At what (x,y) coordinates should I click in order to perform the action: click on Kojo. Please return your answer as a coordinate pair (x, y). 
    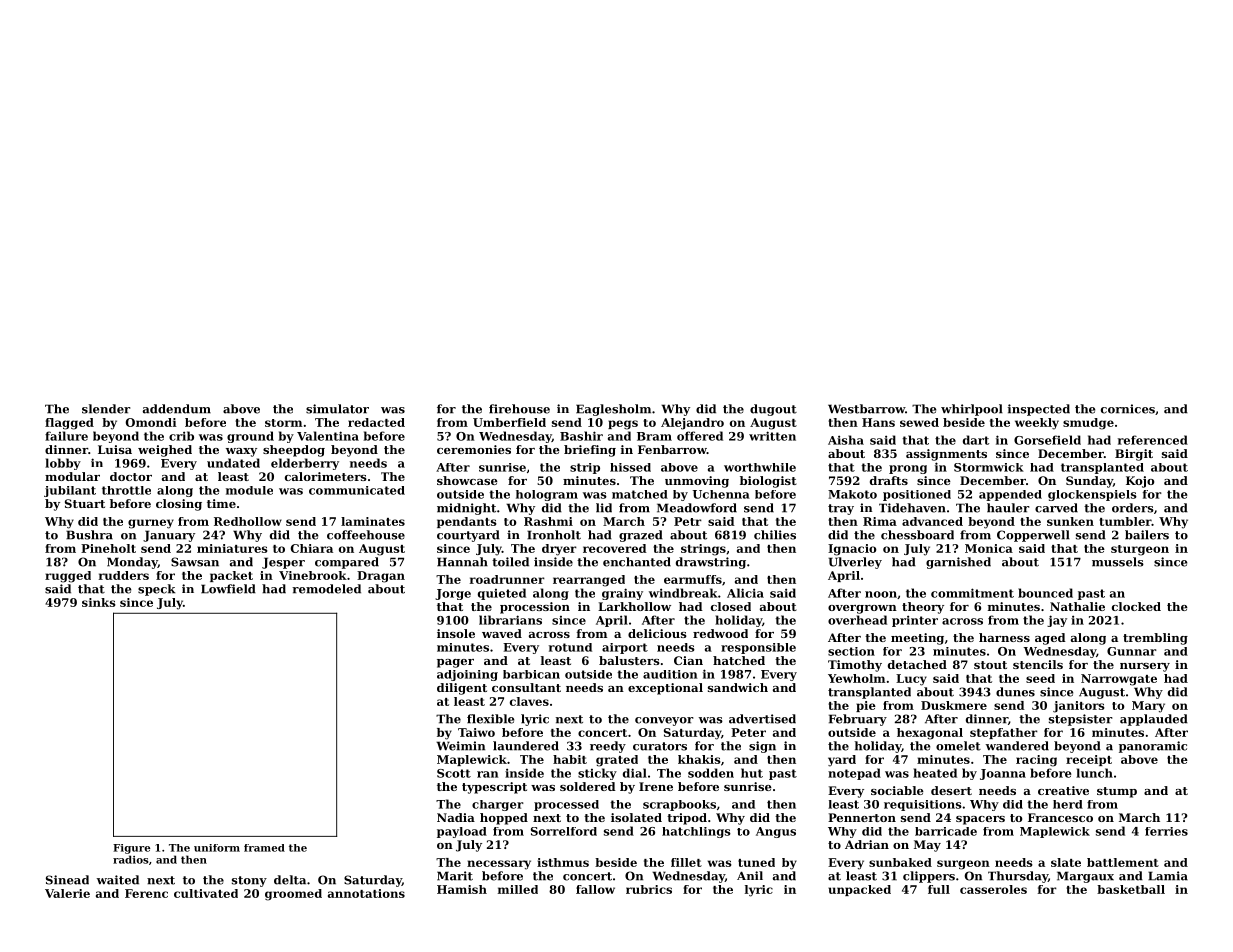
    Looking at the image, I should click on (1140, 482).
